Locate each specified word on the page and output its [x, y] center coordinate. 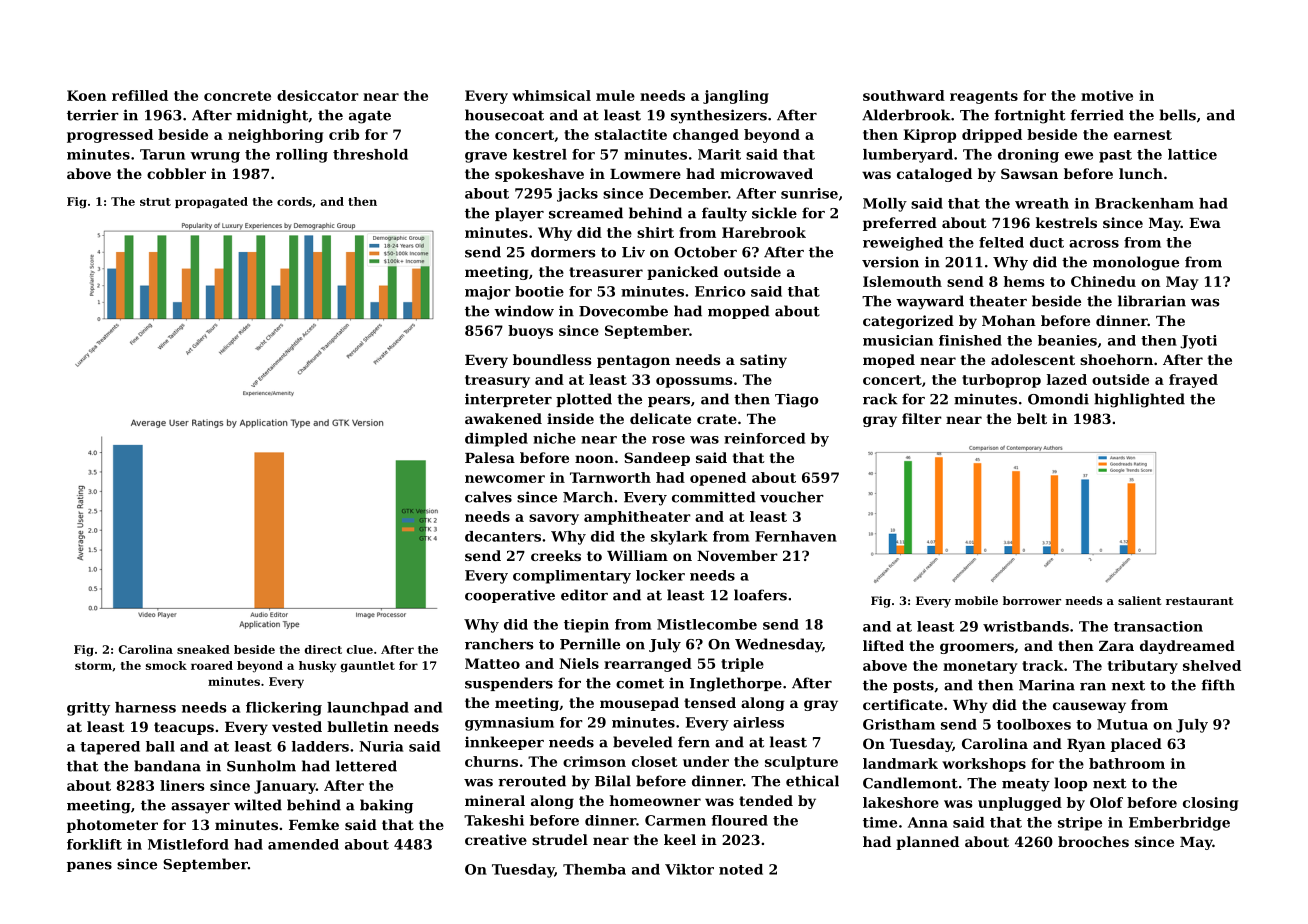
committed [714, 497]
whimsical [551, 95]
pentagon [633, 361]
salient [1139, 600]
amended [303, 844]
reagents [984, 97]
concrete [237, 96]
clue [360, 649]
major [488, 293]
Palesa [490, 457]
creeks [556, 555]
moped [889, 361]
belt [1032, 418]
